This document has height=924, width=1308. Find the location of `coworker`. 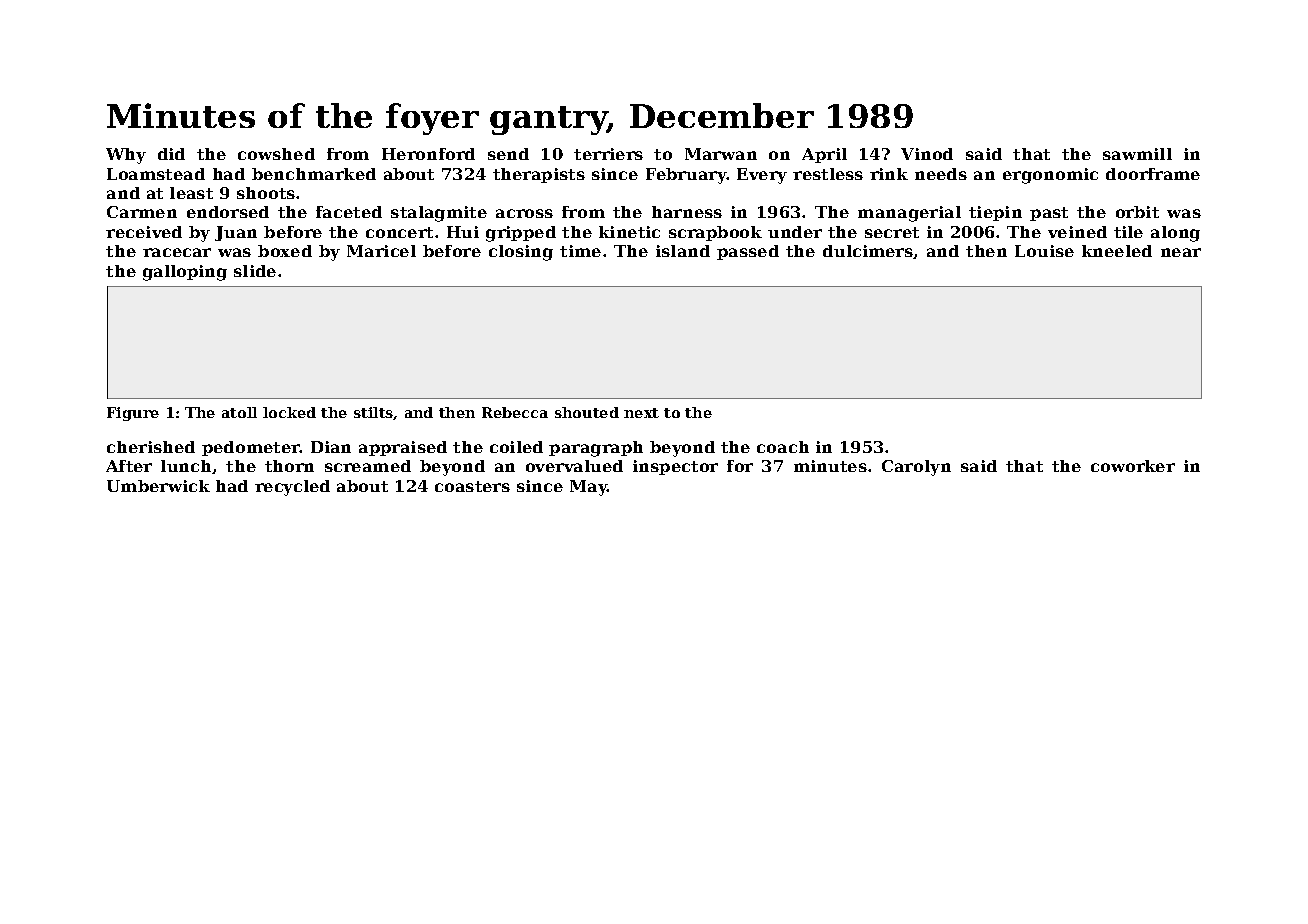

coworker is located at coordinates (1133, 466).
